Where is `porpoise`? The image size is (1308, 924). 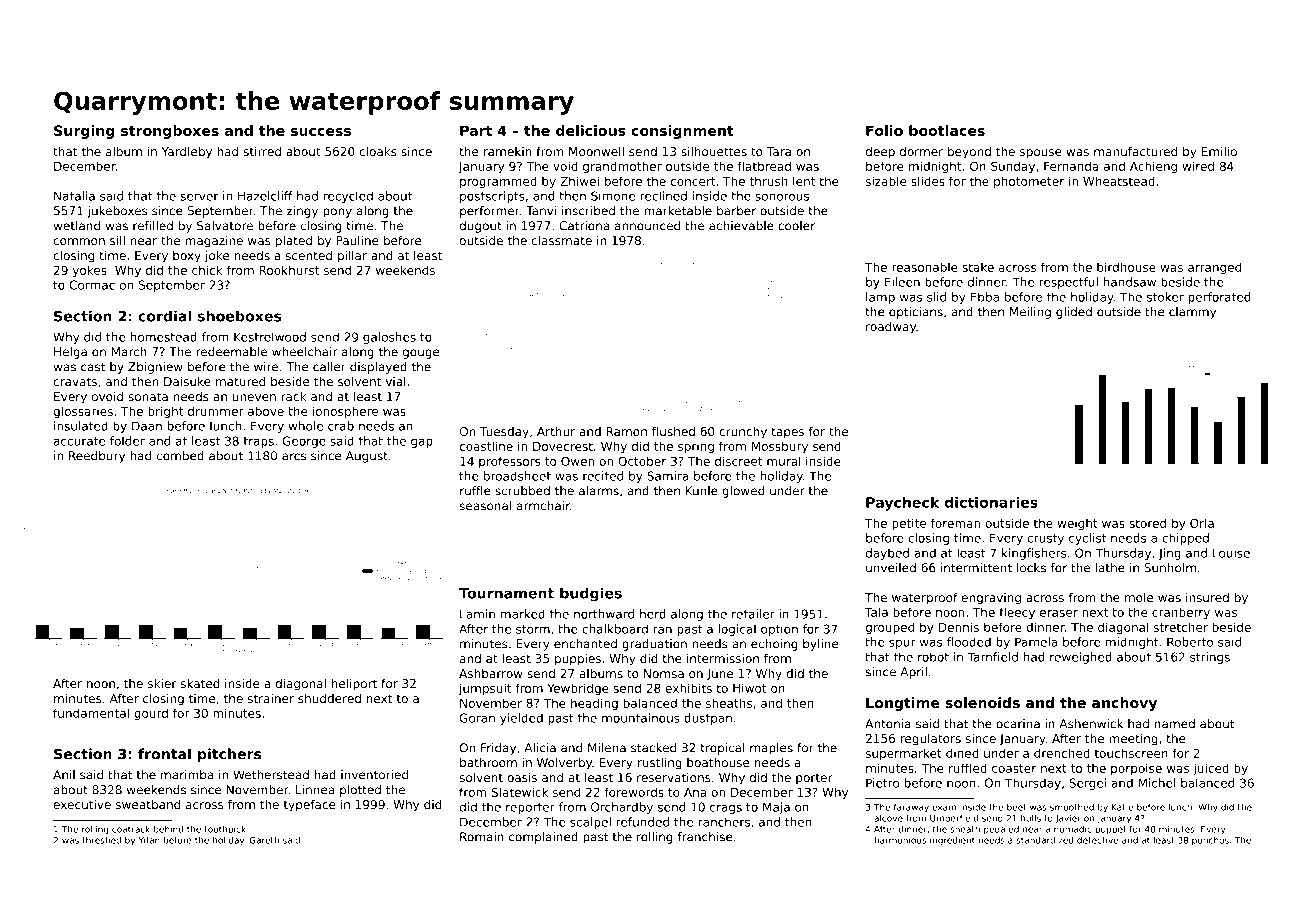 porpoise is located at coordinates (1136, 769).
